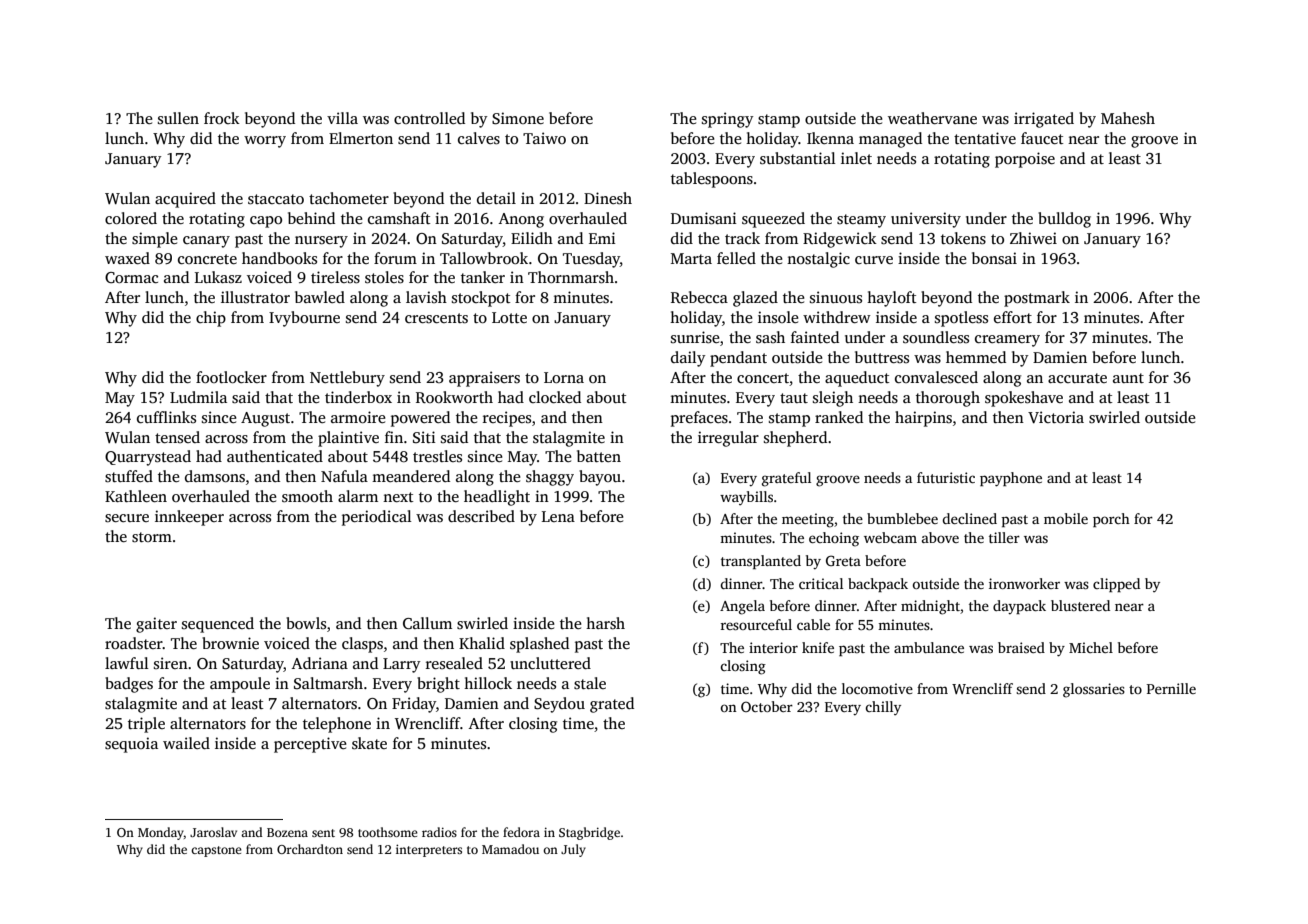  Describe the element at coordinates (1094, 690) in the screenshot. I see `glossaries` at that location.
